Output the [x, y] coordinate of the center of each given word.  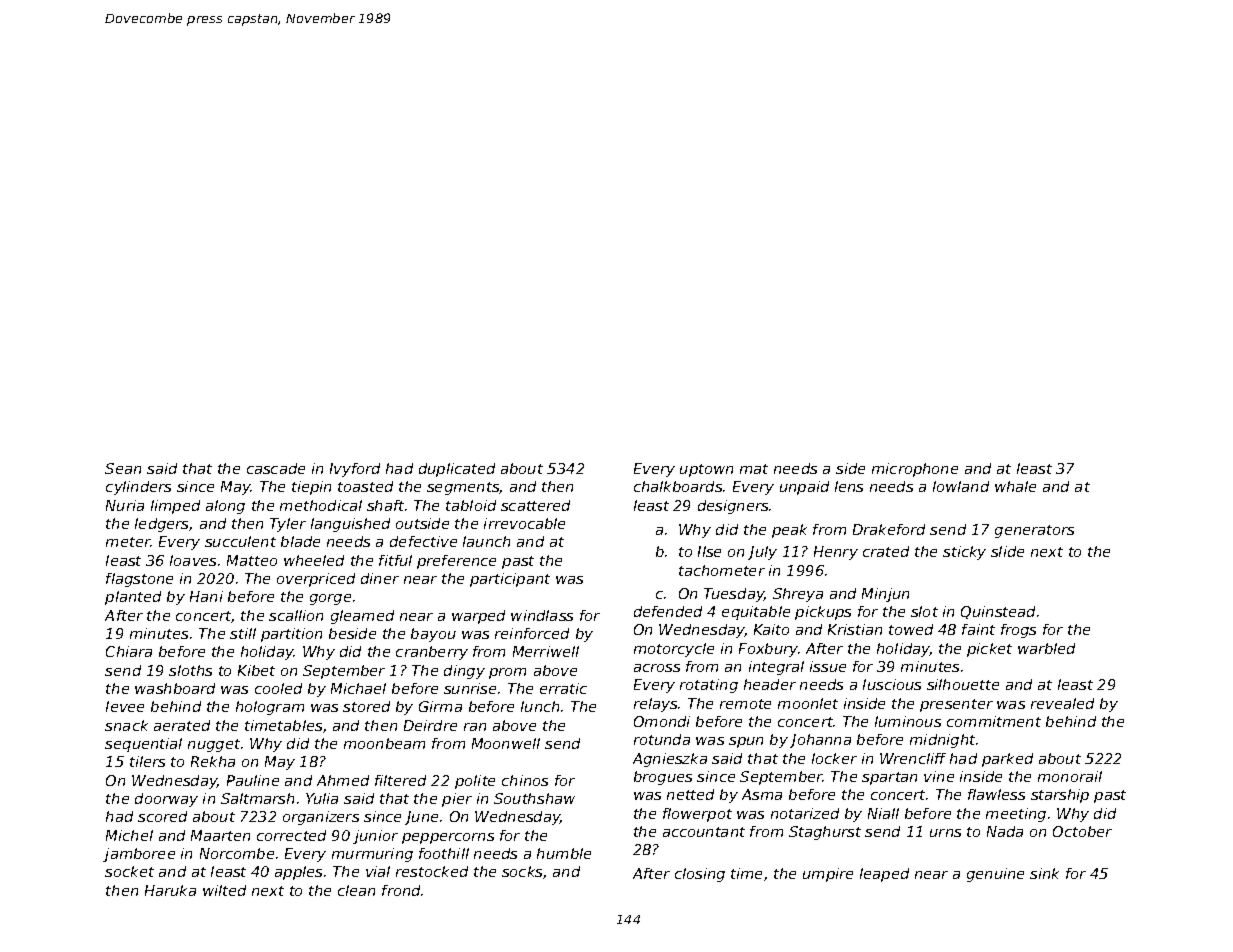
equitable [756, 613]
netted [690, 794]
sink [1044, 873]
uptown [706, 470]
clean [356, 890]
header [770, 684]
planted [133, 598]
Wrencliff [913, 758]
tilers [147, 761]
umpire [828, 875]
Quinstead [998, 612]
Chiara [129, 651]
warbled [1046, 648]
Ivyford [355, 470]
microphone [915, 470]
